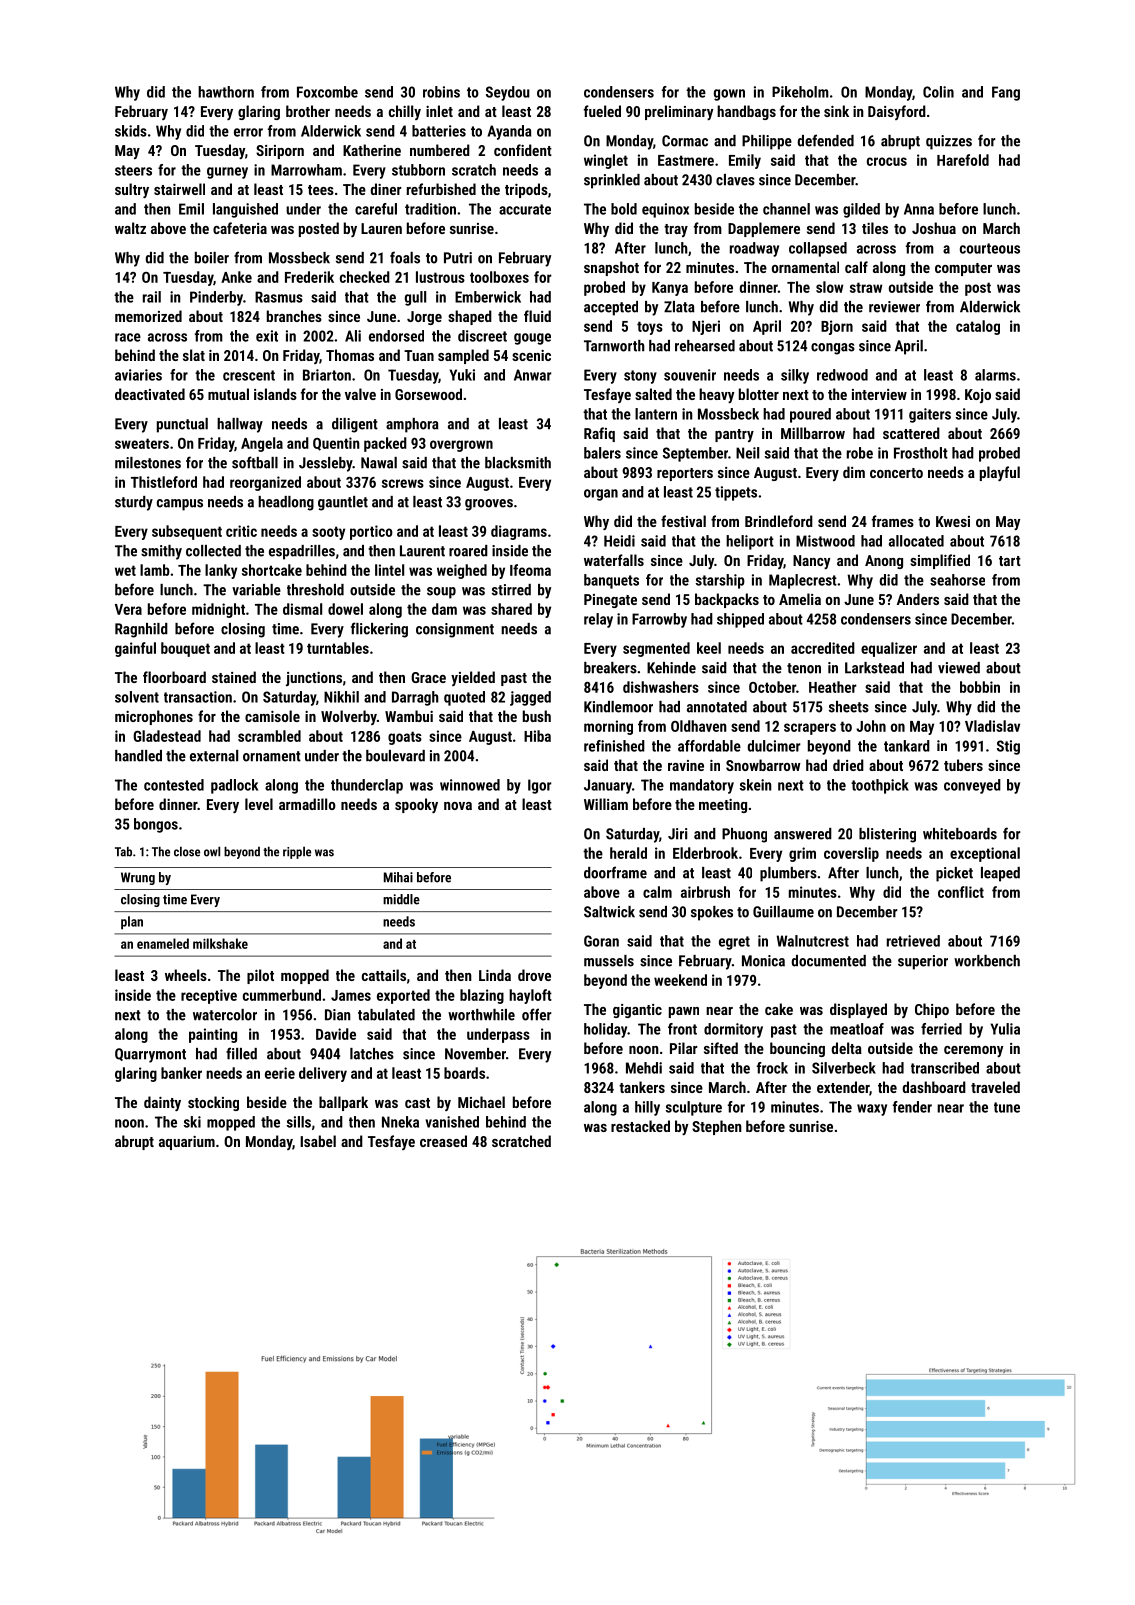 The height and width of the screenshot is (1605, 1135). What do you see at coordinates (676, 230) in the screenshot?
I see `tray` at bounding box center [676, 230].
